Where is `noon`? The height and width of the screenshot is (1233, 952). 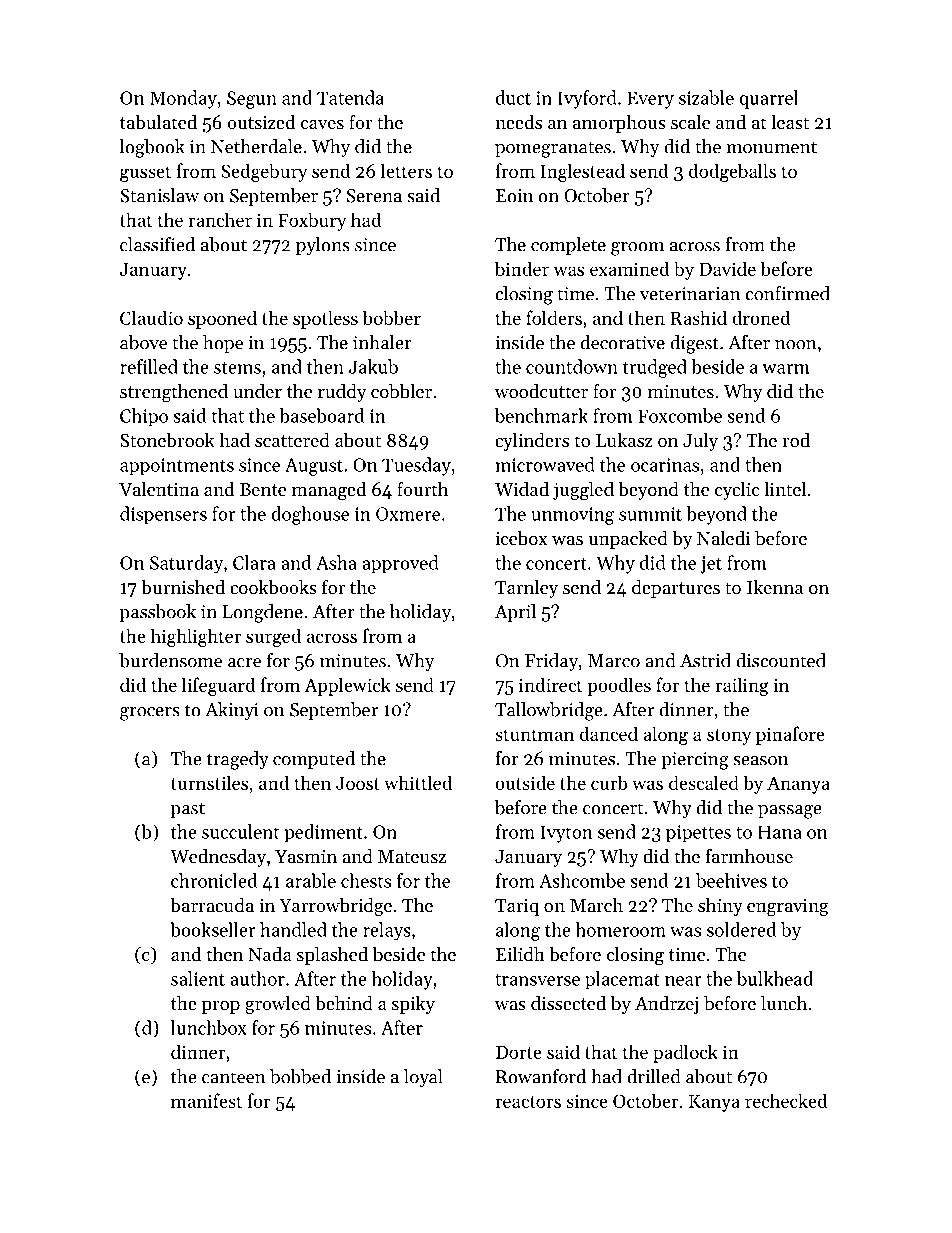 noon is located at coordinates (796, 345).
